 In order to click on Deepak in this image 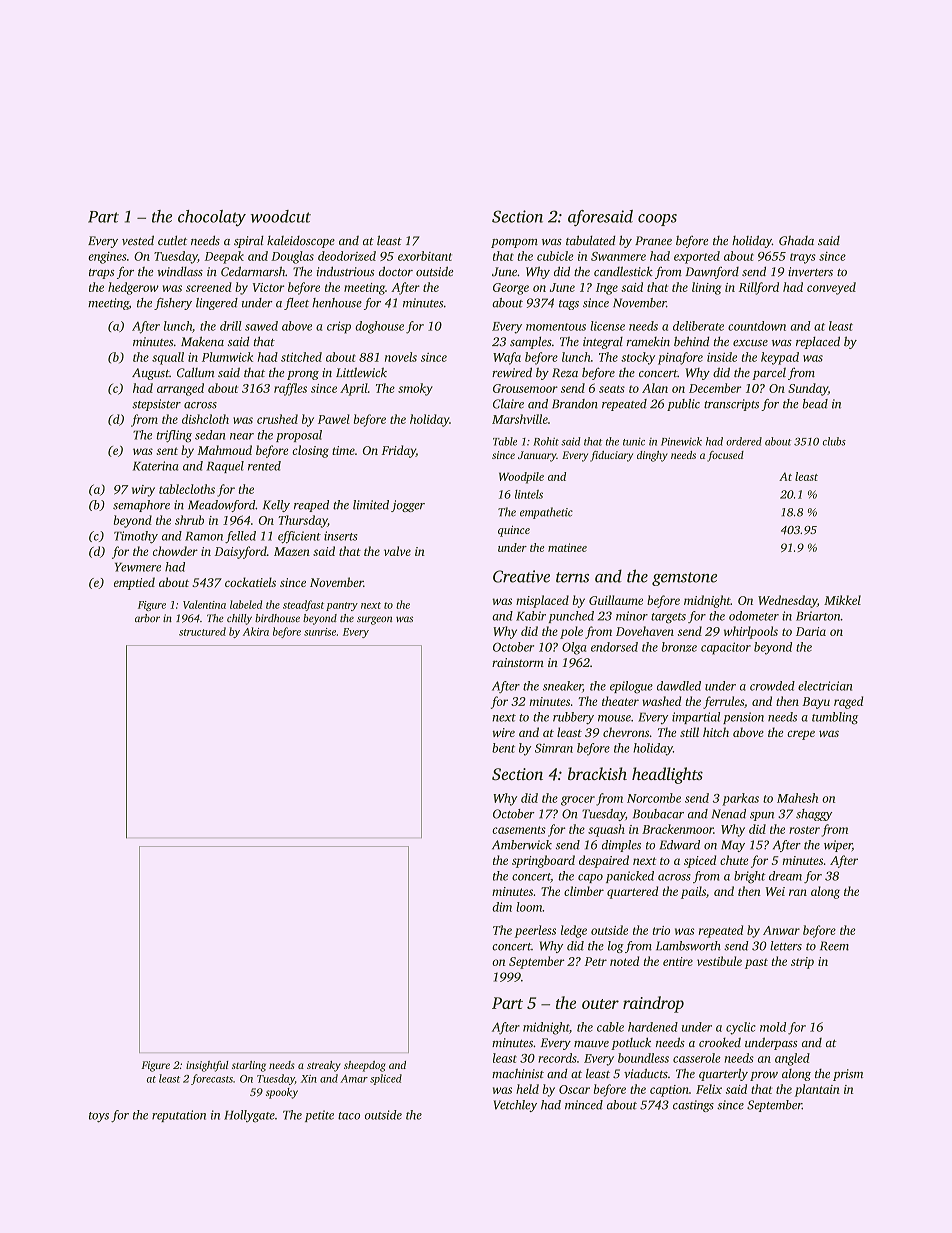, I will do `click(224, 257)`.
